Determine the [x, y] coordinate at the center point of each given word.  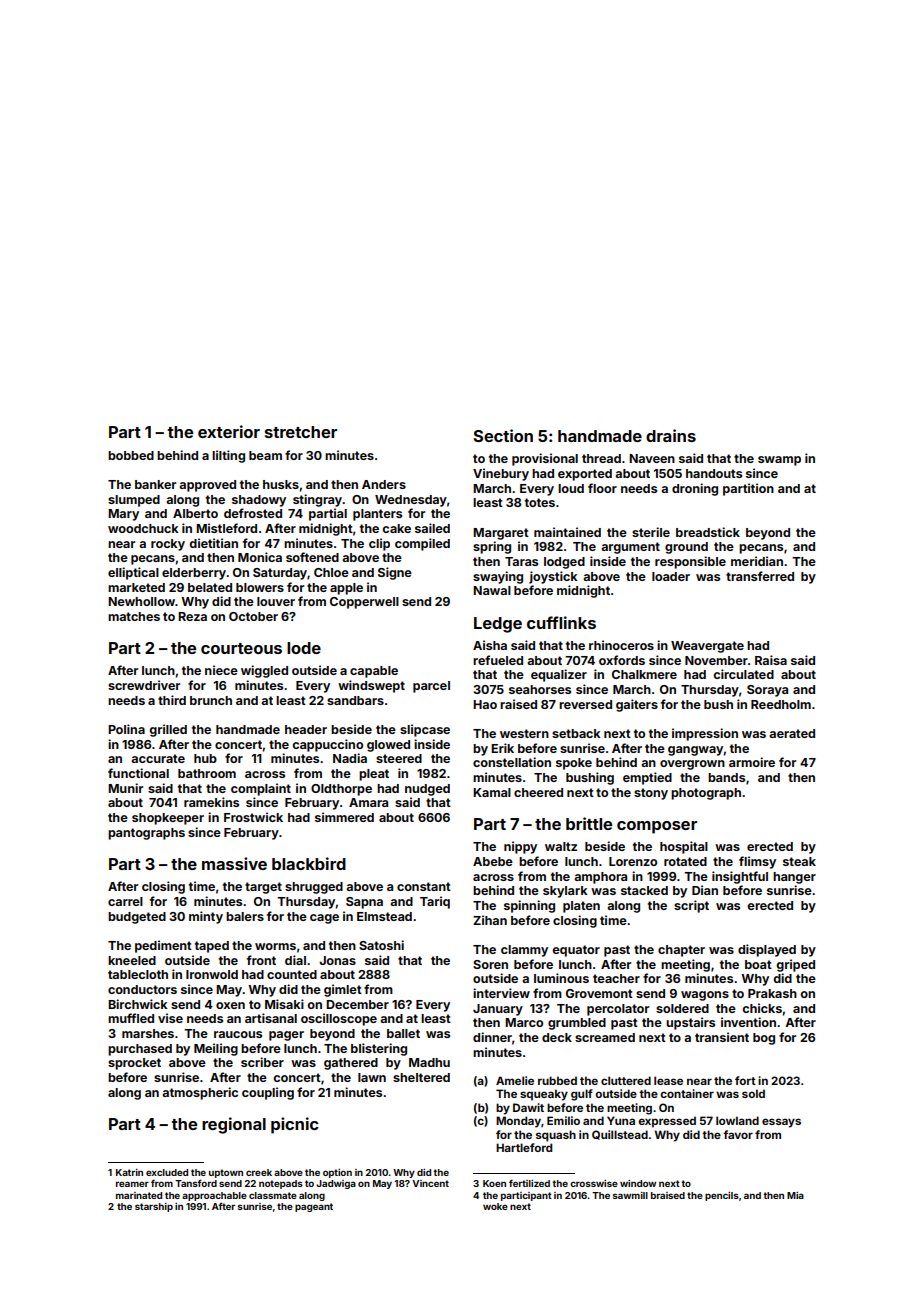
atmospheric [200, 1093]
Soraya [767, 691]
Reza [192, 616]
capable [374, 672]
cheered [538, 792]
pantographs [146, 834]
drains [671, 435]
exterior [229, 431]
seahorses [540, 689]
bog [764, 1039]
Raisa [771, 660]
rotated [685, 861]
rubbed [557, 1080]
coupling [268, 1093]
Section [503, 435]
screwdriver [144, 685]
